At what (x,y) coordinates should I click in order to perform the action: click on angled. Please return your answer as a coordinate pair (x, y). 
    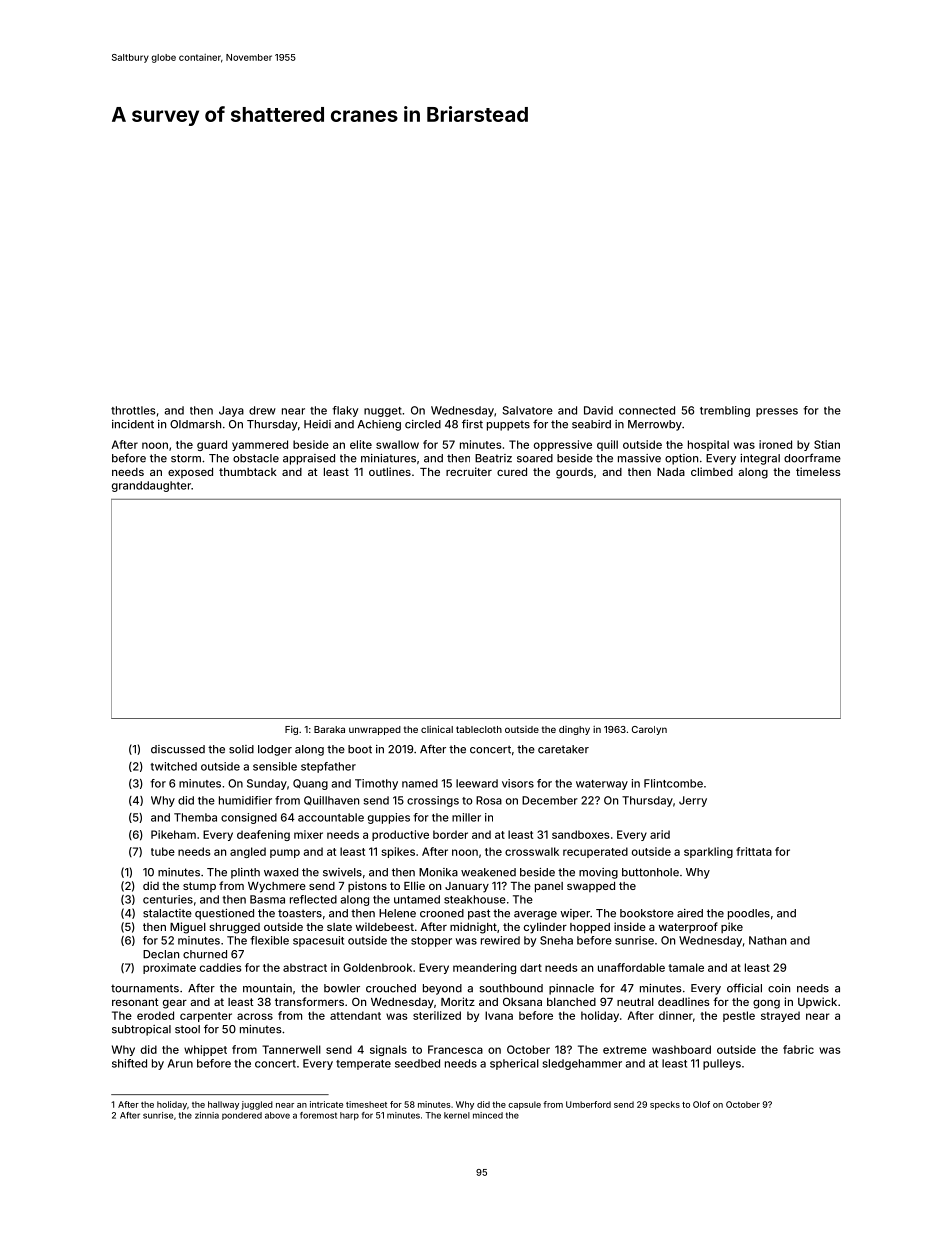
    Looking at the image, I should click on (248, 852).
